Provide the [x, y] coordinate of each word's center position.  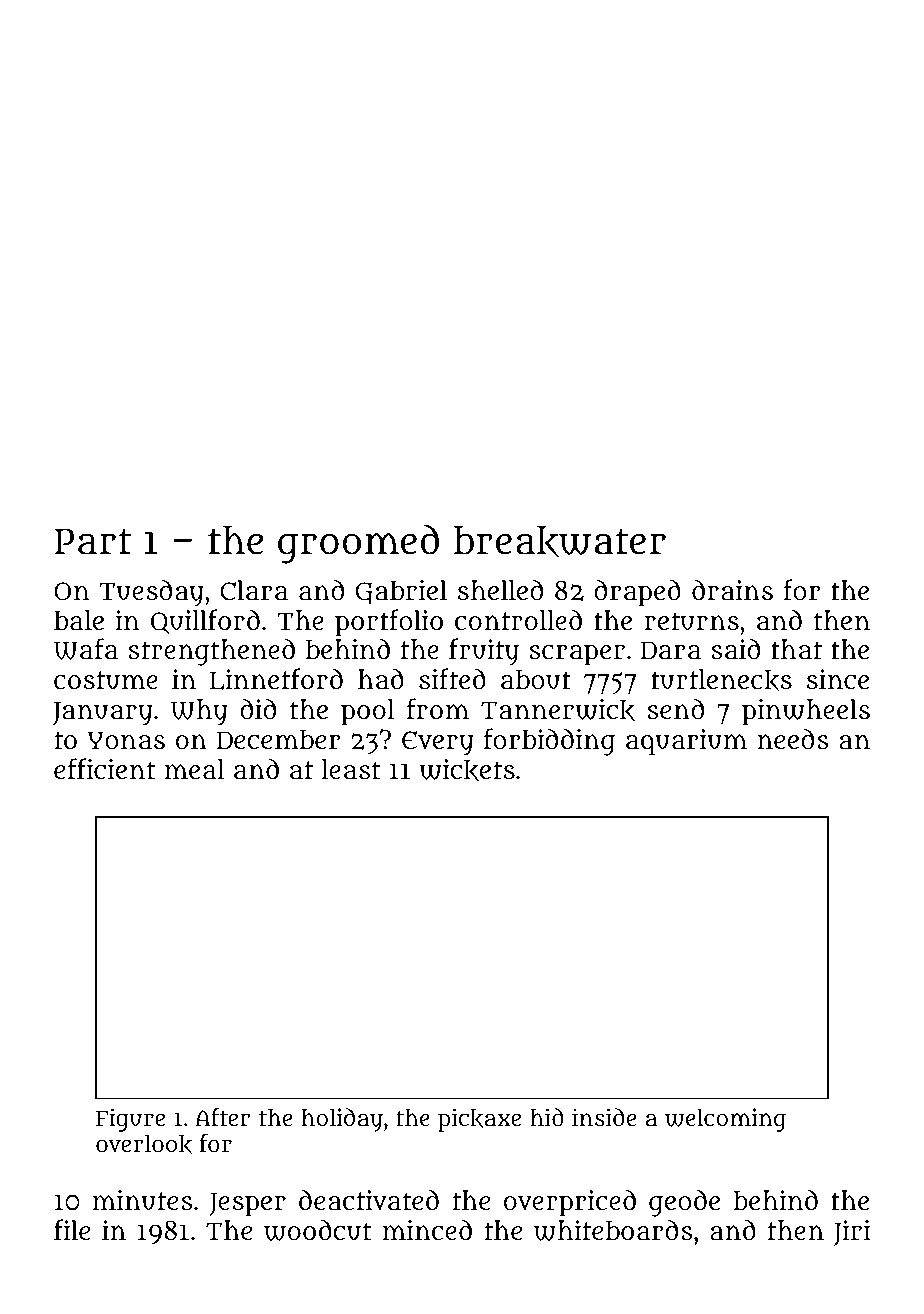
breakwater [560, 542]
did [258, 708]
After [223, 1117]
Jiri [852, 1233]
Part [93, 541]
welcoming [725, 1120]
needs [793, 738]
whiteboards [613, 1230]
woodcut [318, 1230]
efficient [105, 768]
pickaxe [479, 1120]
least [351, 769]
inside [604, 1117]
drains [732, 590]
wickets [467, 770]
